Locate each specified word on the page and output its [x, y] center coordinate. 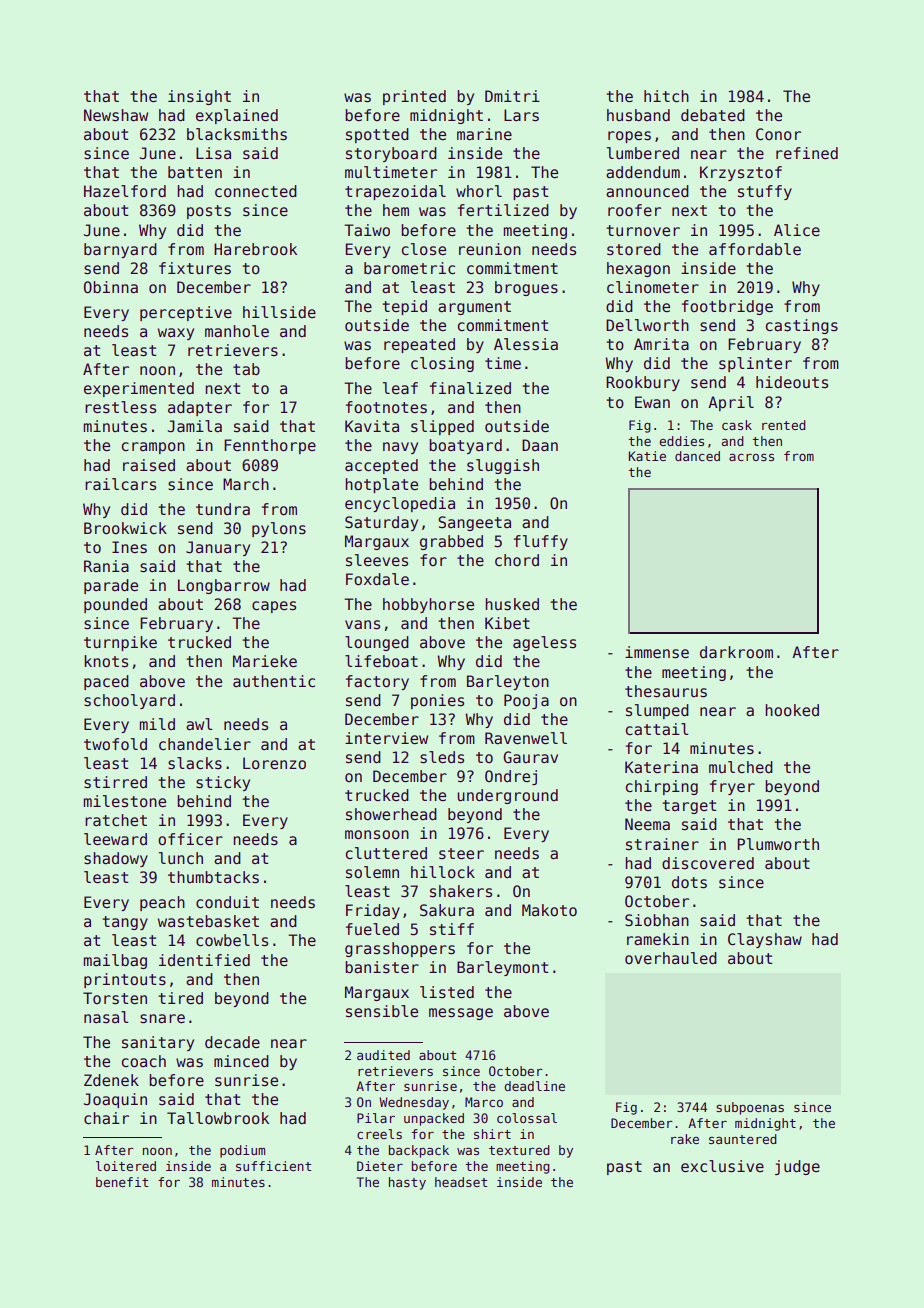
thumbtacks [213, 877]
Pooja [526, 701]
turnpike [120, 643]
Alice [797, 230]
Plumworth [778, 844]
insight [199, 97]
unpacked [434, 1119]
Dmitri [512, 96]
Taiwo [367, 230]
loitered [126, 1166]
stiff [452, 929]
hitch [666, 96]
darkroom [736, 652]
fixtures [195, 268]
